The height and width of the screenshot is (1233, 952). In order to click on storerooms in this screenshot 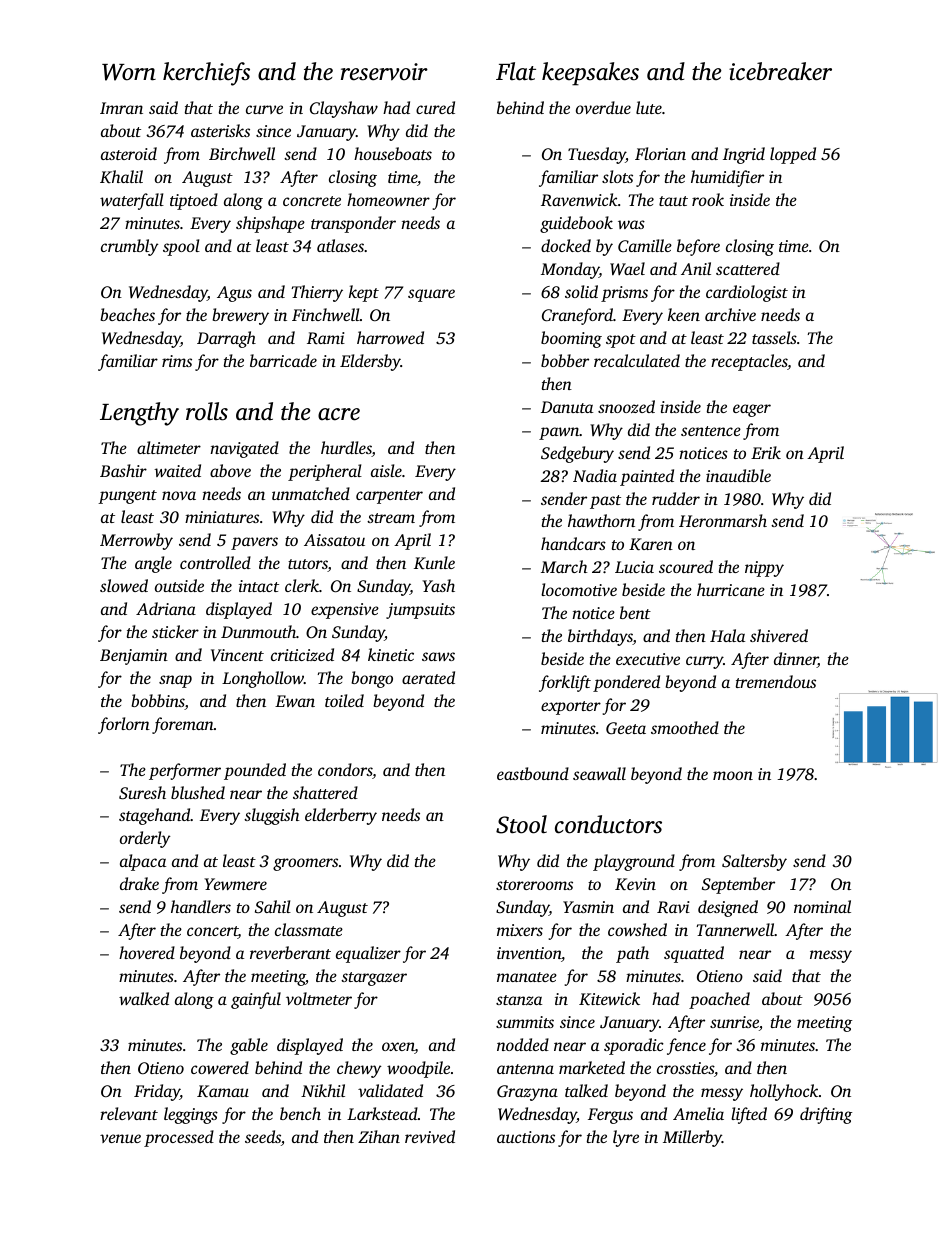, I will do `click(534, 885)`.
